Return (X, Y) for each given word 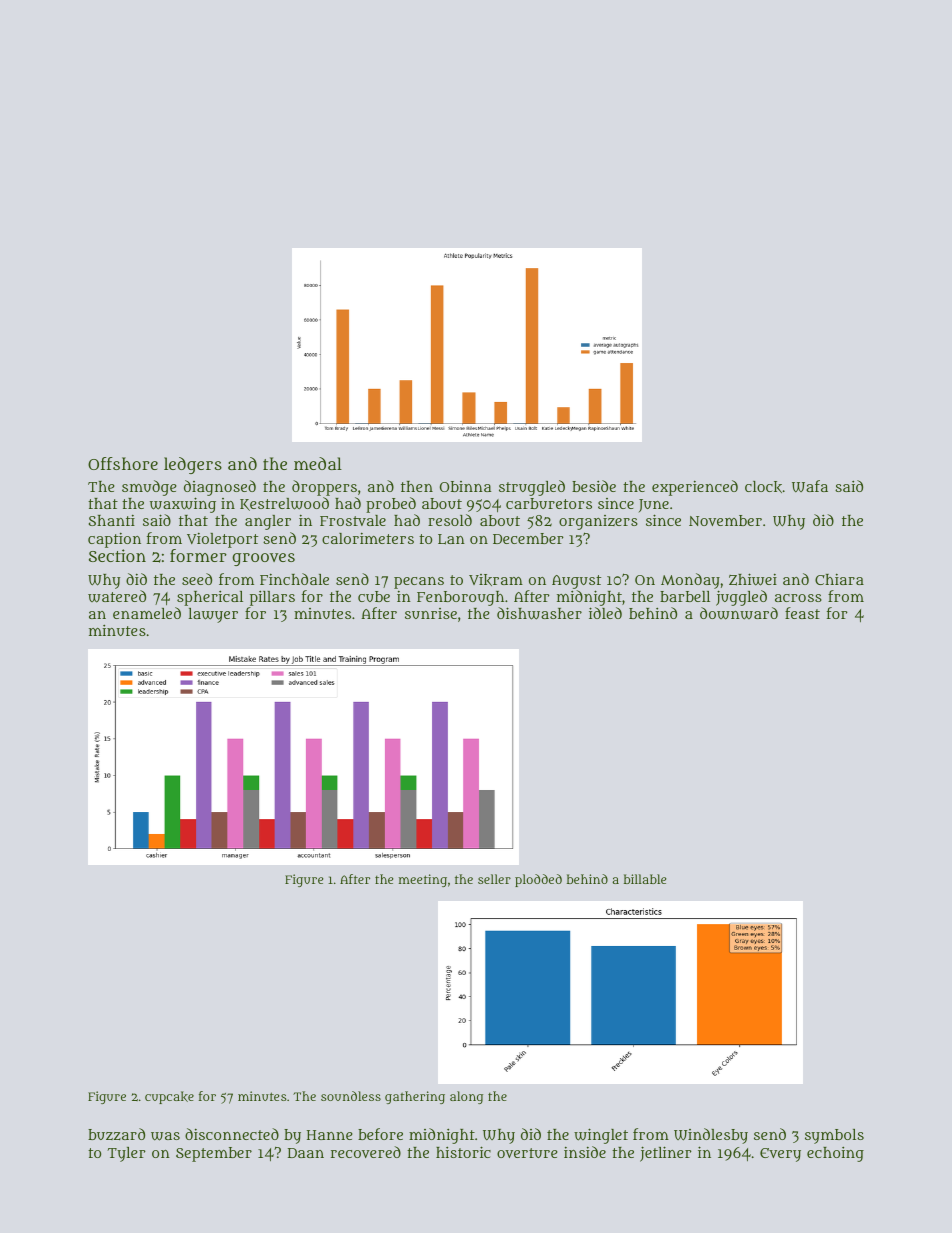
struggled (532, 488)
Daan (306, 1153)
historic (463, 1152)
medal (318, 463)
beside (594, 486)
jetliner (666, 1154)
